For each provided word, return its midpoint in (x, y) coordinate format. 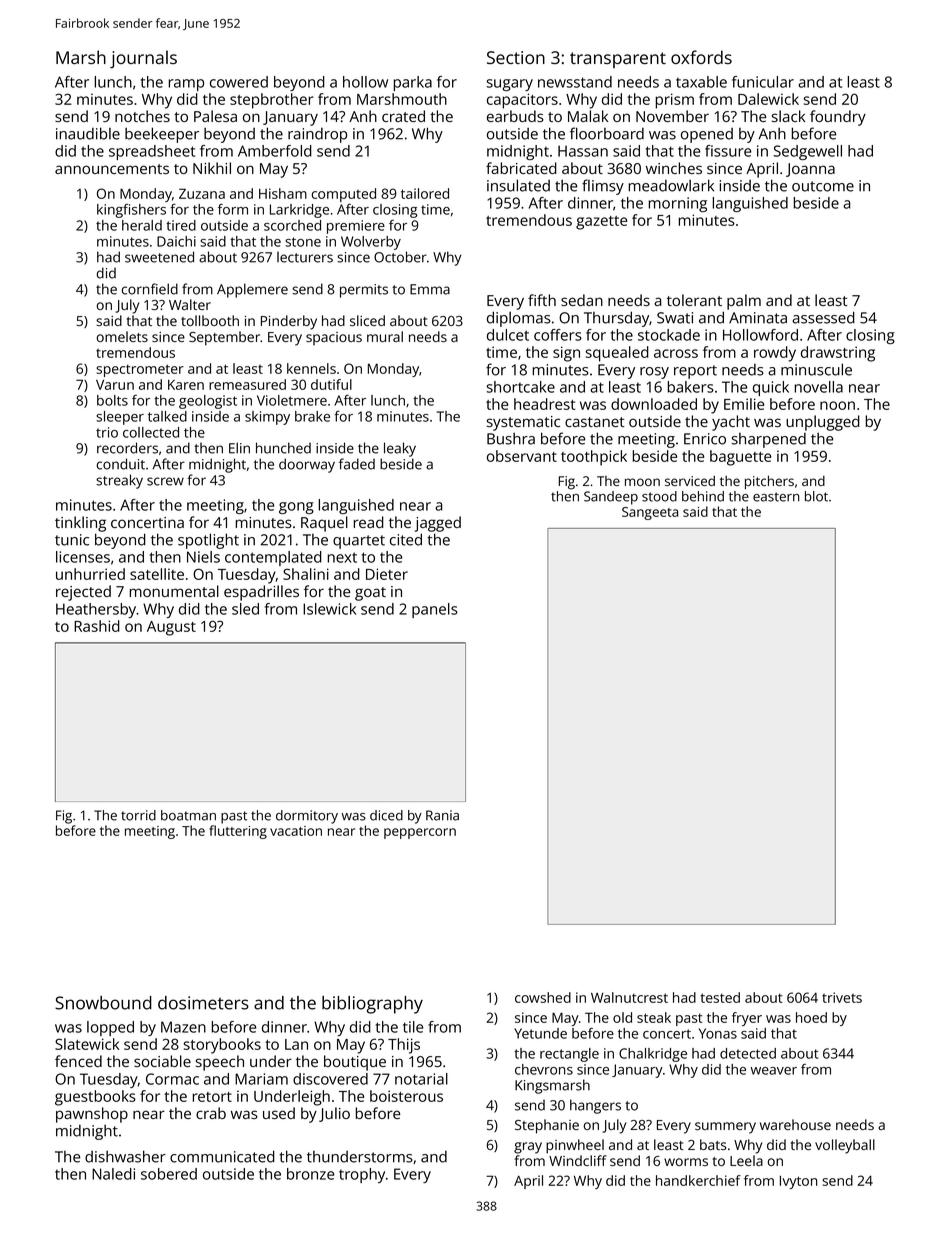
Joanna (810, 170)
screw (165, 481)
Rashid (97, 626)
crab (211, 1113)
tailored (425, 193)
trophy (362, 1175)
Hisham (283, 193)
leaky (400, 449)
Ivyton (798, 1182)
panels (435, 610)
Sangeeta (650, 513)
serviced (690, 481)
